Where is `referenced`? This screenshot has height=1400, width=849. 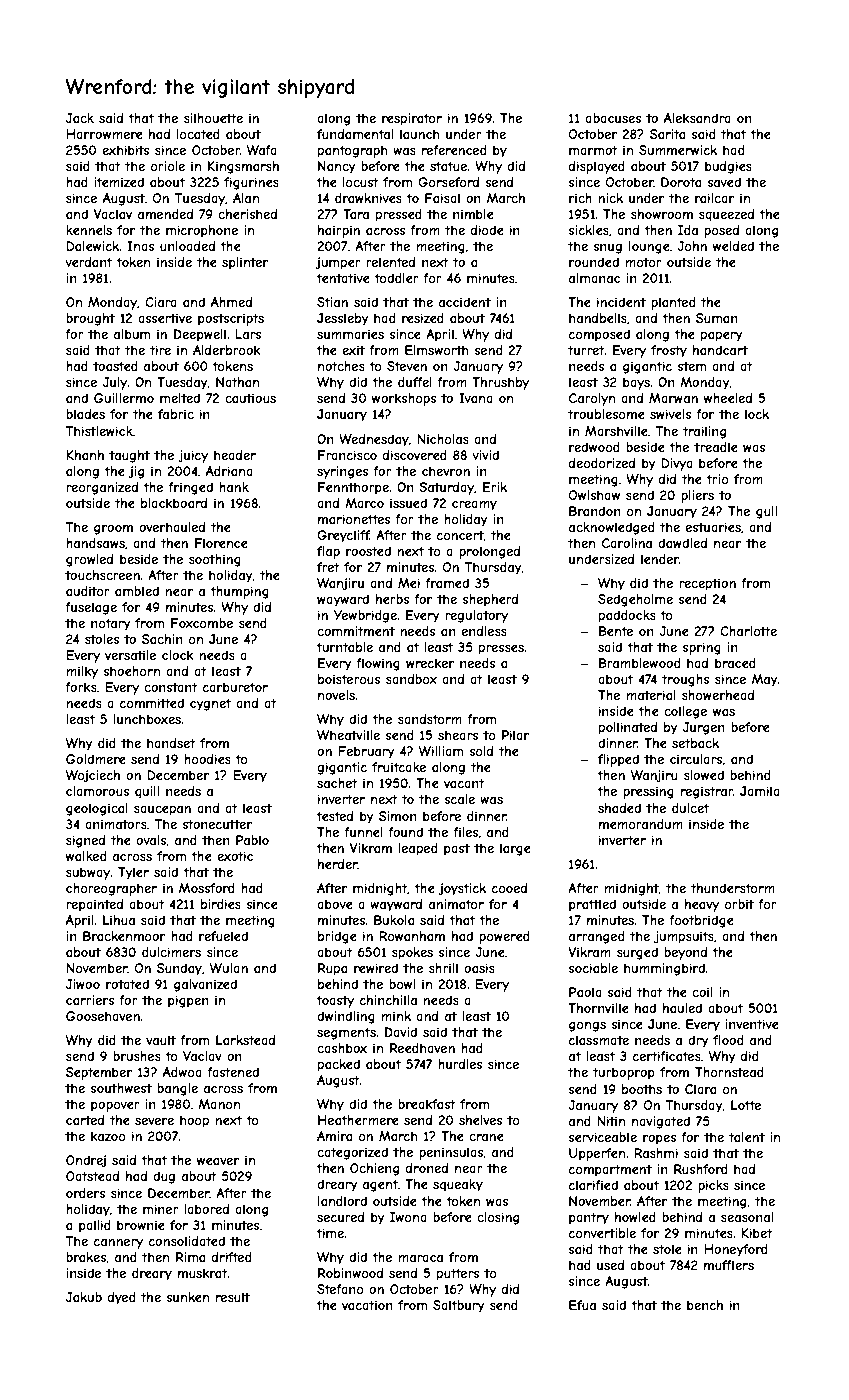
referenced is located at coordinates (454, 150).
